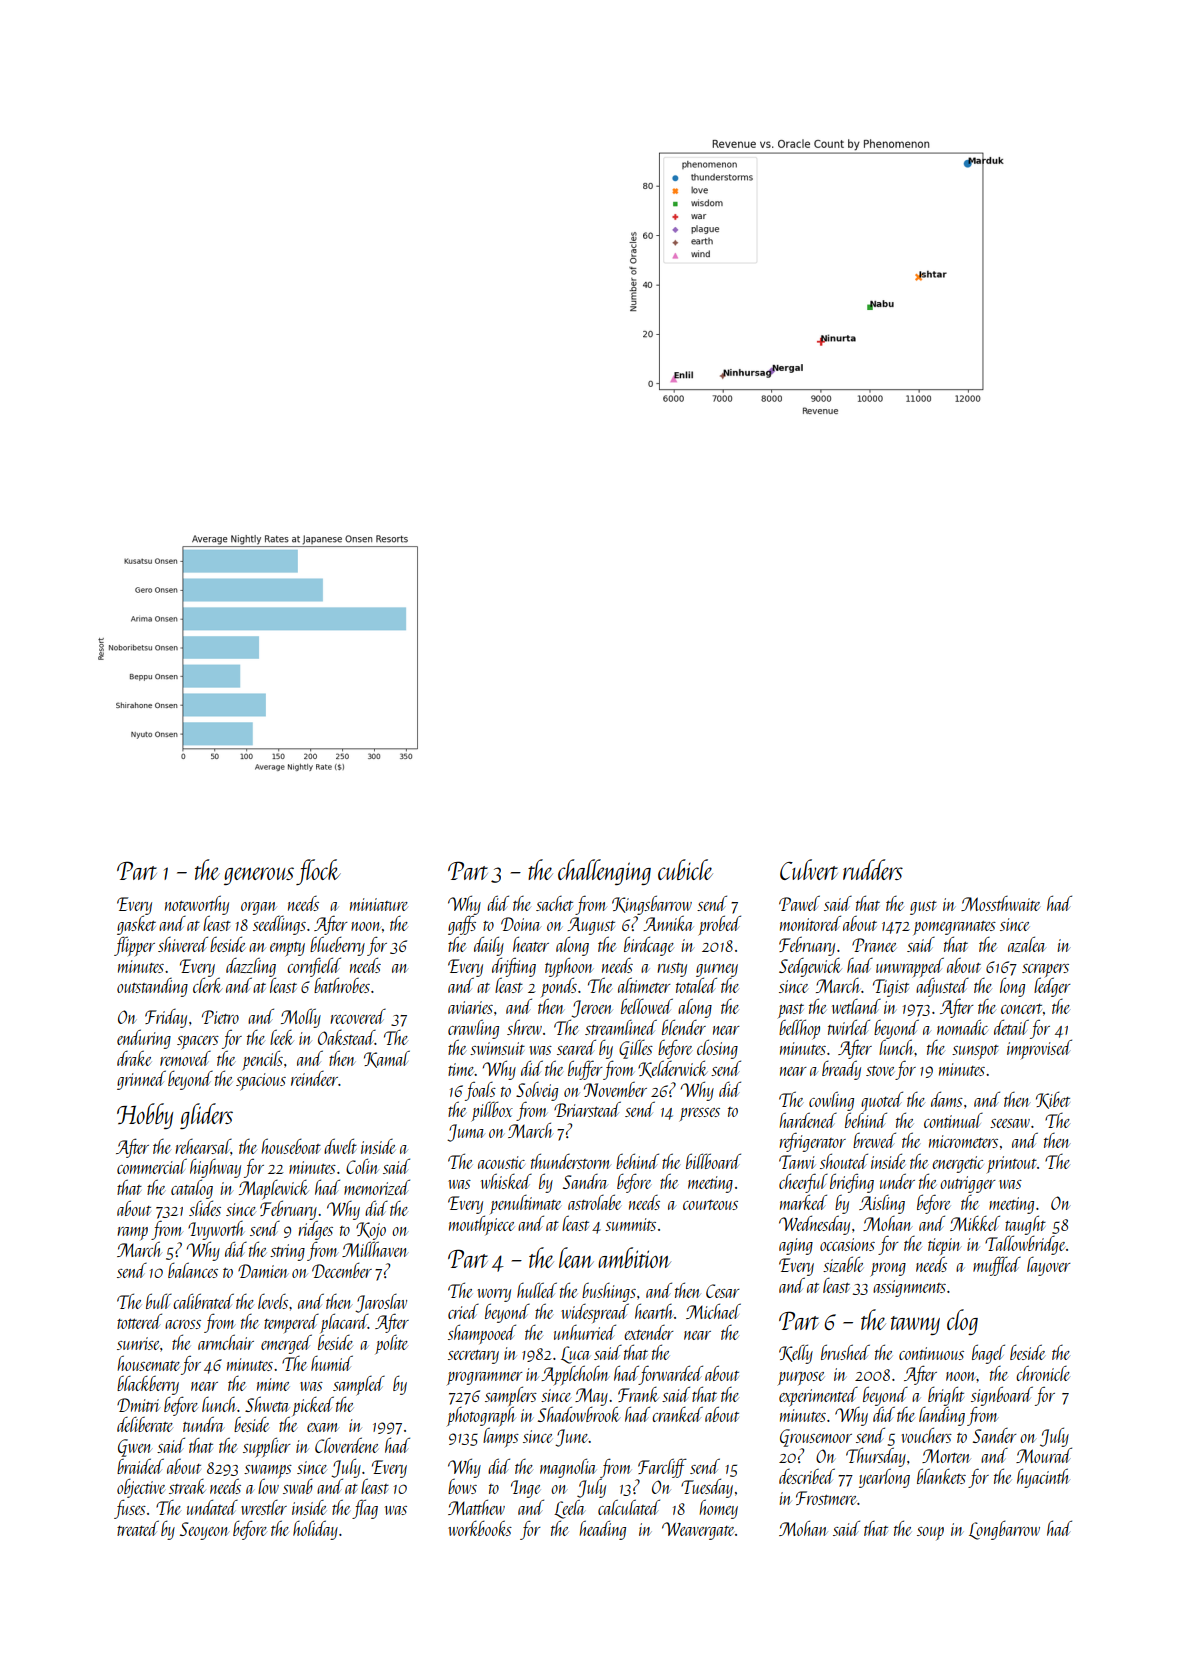 The height and width of the screenshot is (1679, 1187). Describe the element at coordinates (138, 1528) in the screenshot. I see `treated` at that location.
